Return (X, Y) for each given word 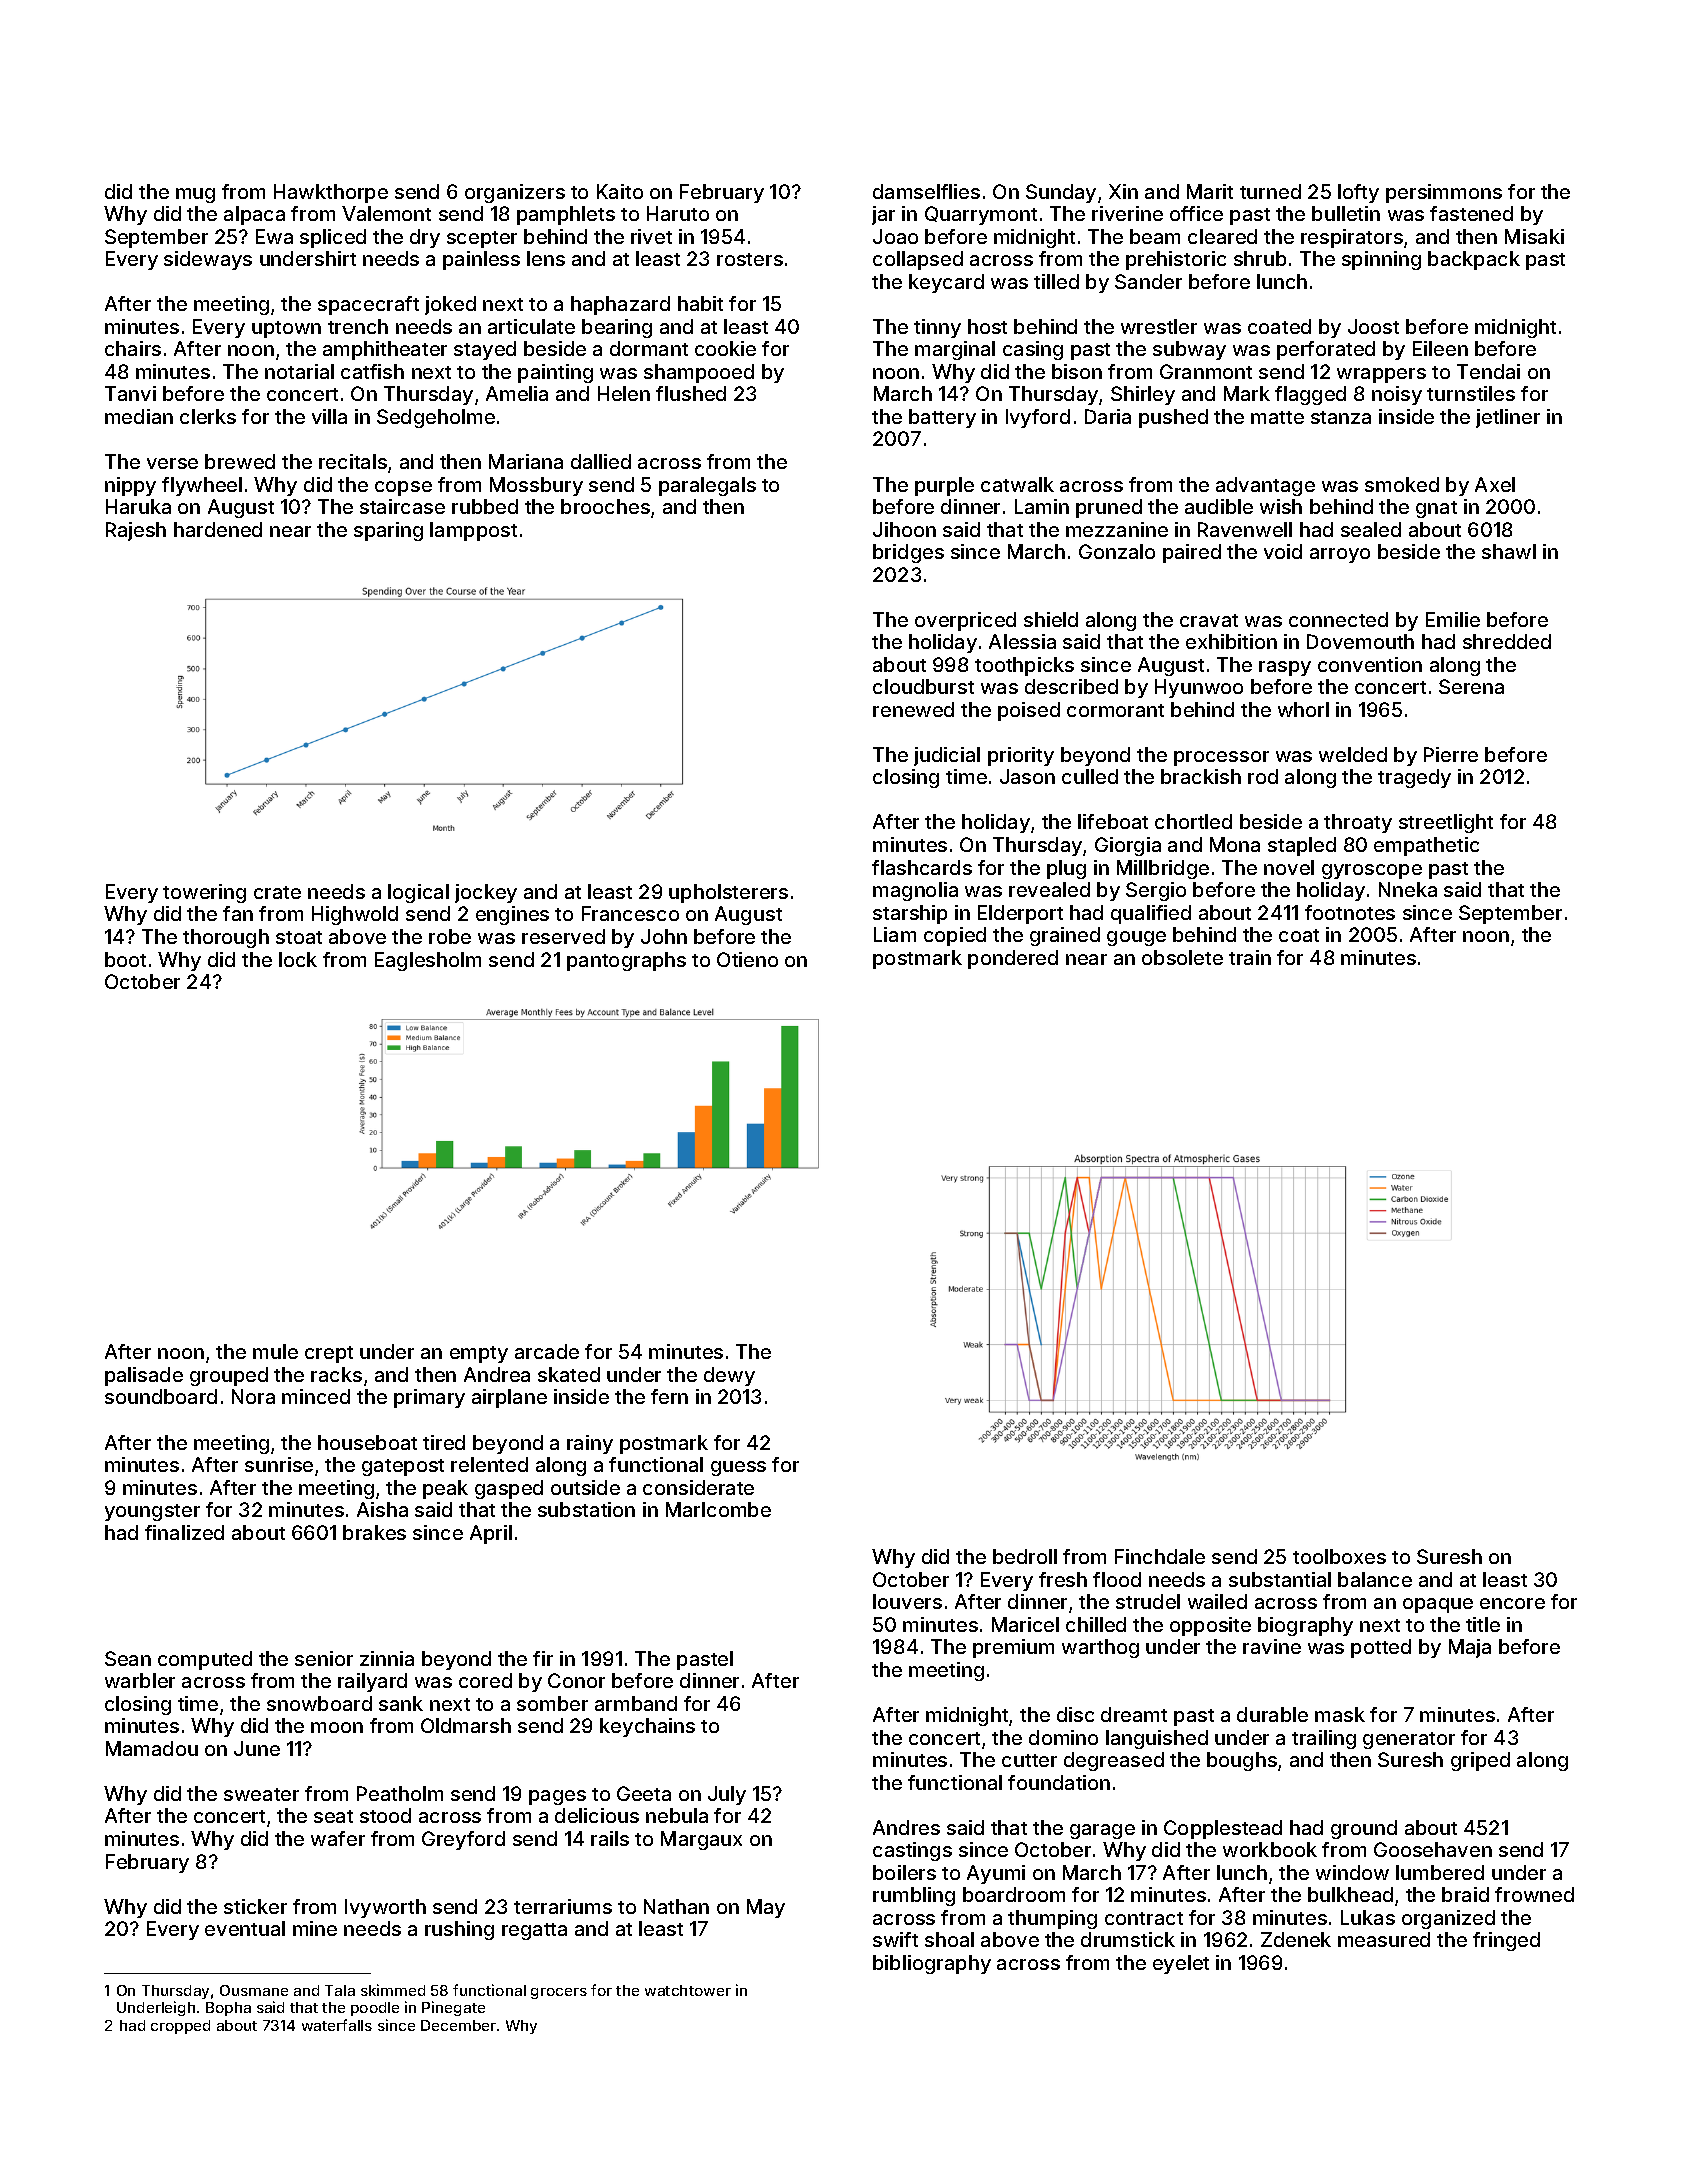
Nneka (1408, 889)
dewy (729, 1376)
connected (1338, 619)
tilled (1056, 281)
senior (324, 1658)
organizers (515, 193)
